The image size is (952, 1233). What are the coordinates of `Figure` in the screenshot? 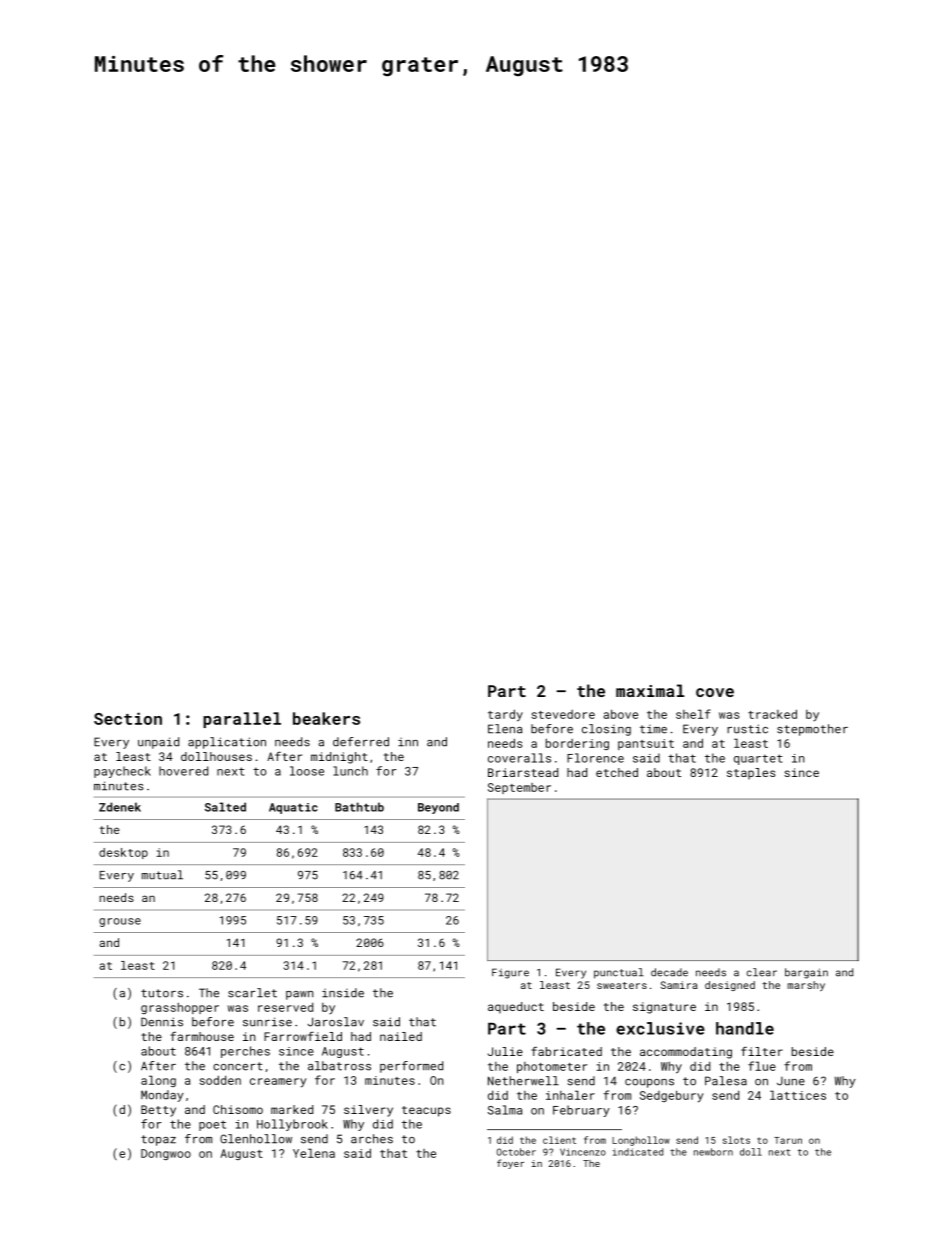 It's located at (510, 973).
